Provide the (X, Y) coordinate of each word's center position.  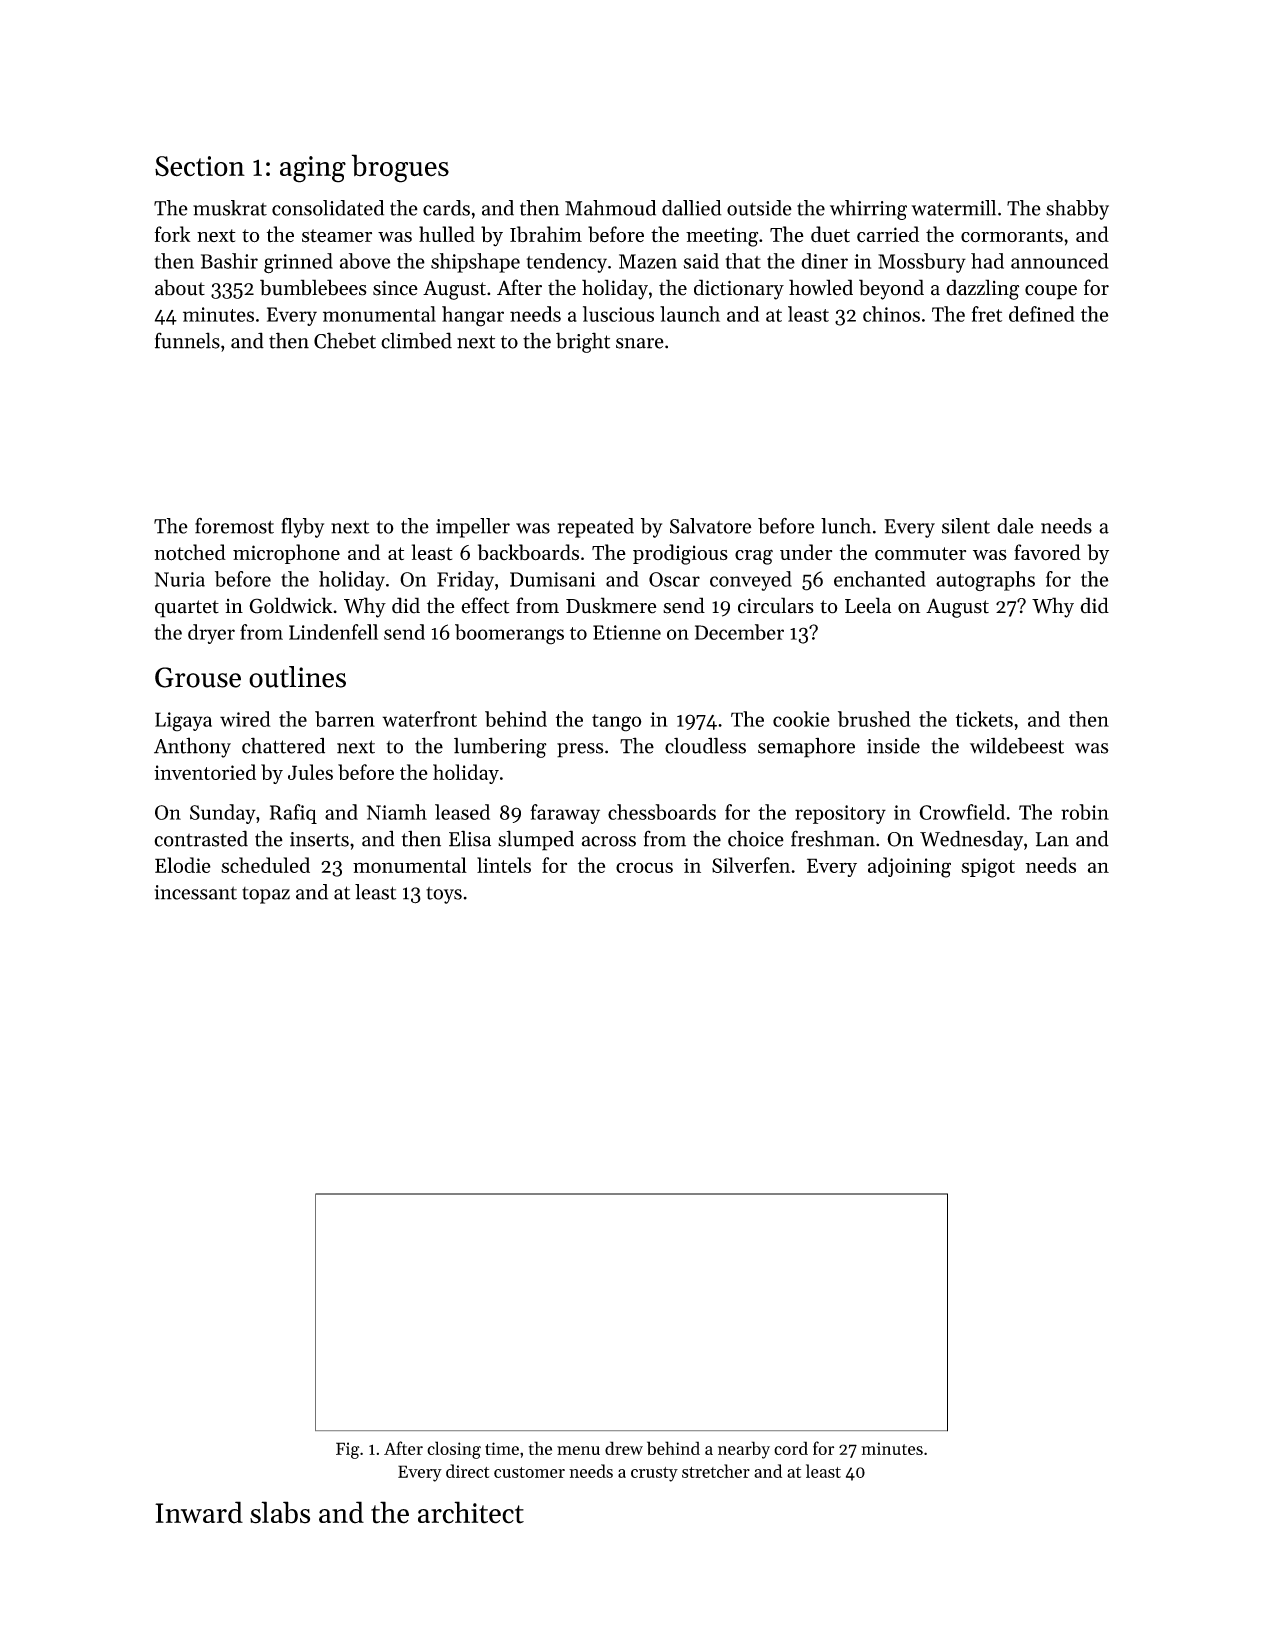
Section (200, 166)
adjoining (909, 867)
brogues (400, 168)
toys (444, 895)
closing (454, 1450)
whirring (868, 210)
